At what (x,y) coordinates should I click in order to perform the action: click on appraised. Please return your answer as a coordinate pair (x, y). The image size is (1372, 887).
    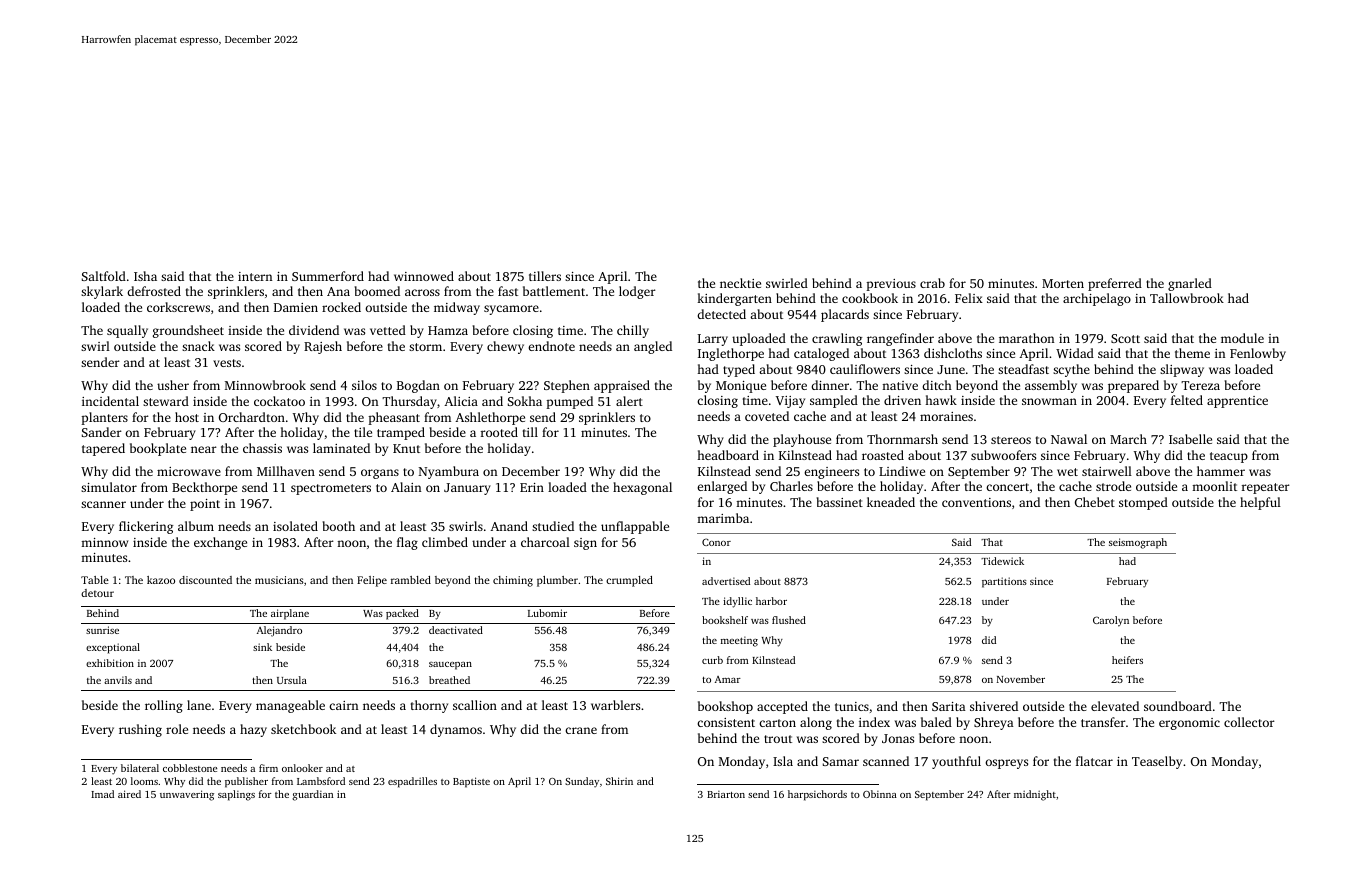
    Looking at the image, I should click on (622, 386).
